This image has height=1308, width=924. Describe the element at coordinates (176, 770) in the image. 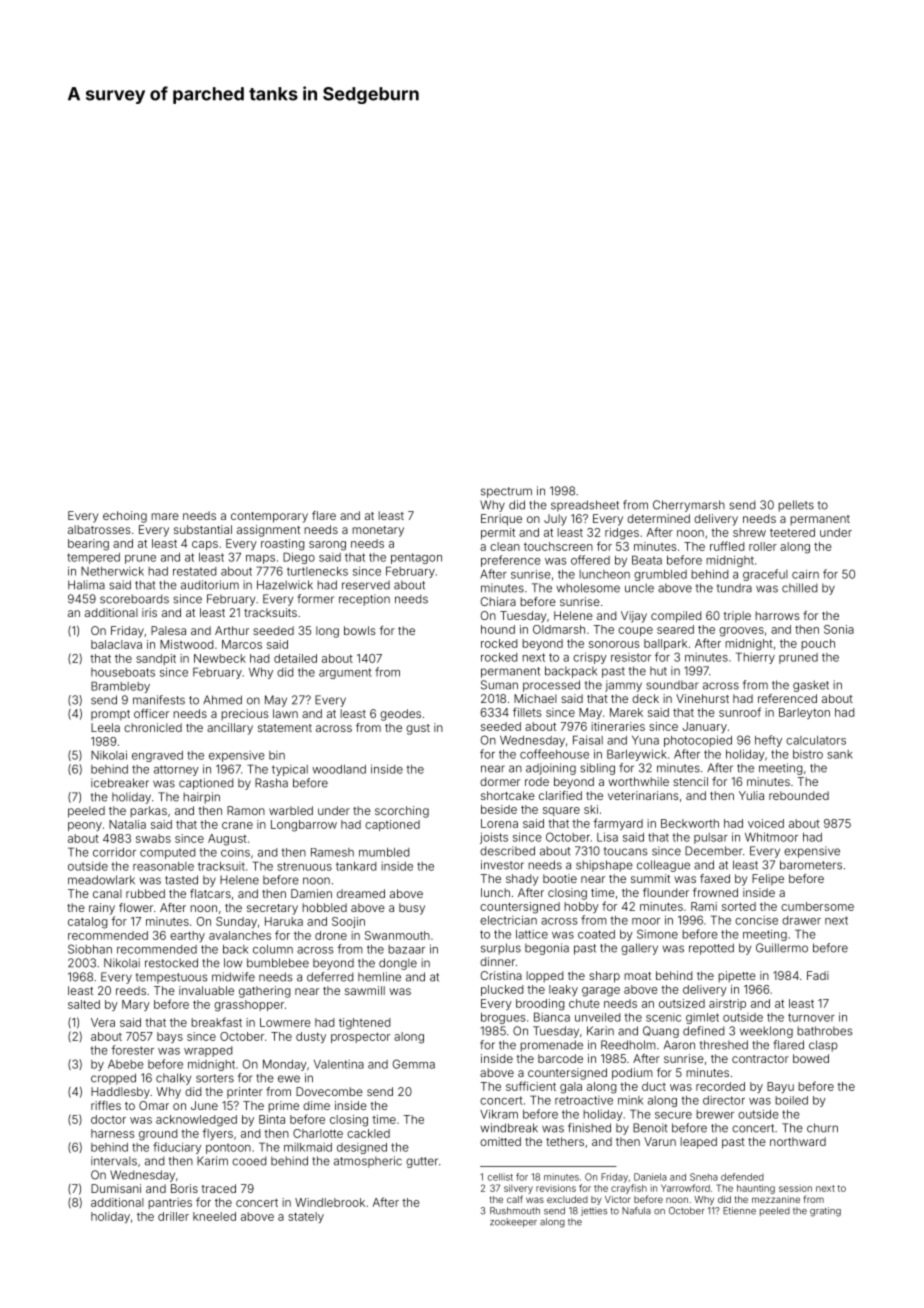

I see `attorney` at that location.
